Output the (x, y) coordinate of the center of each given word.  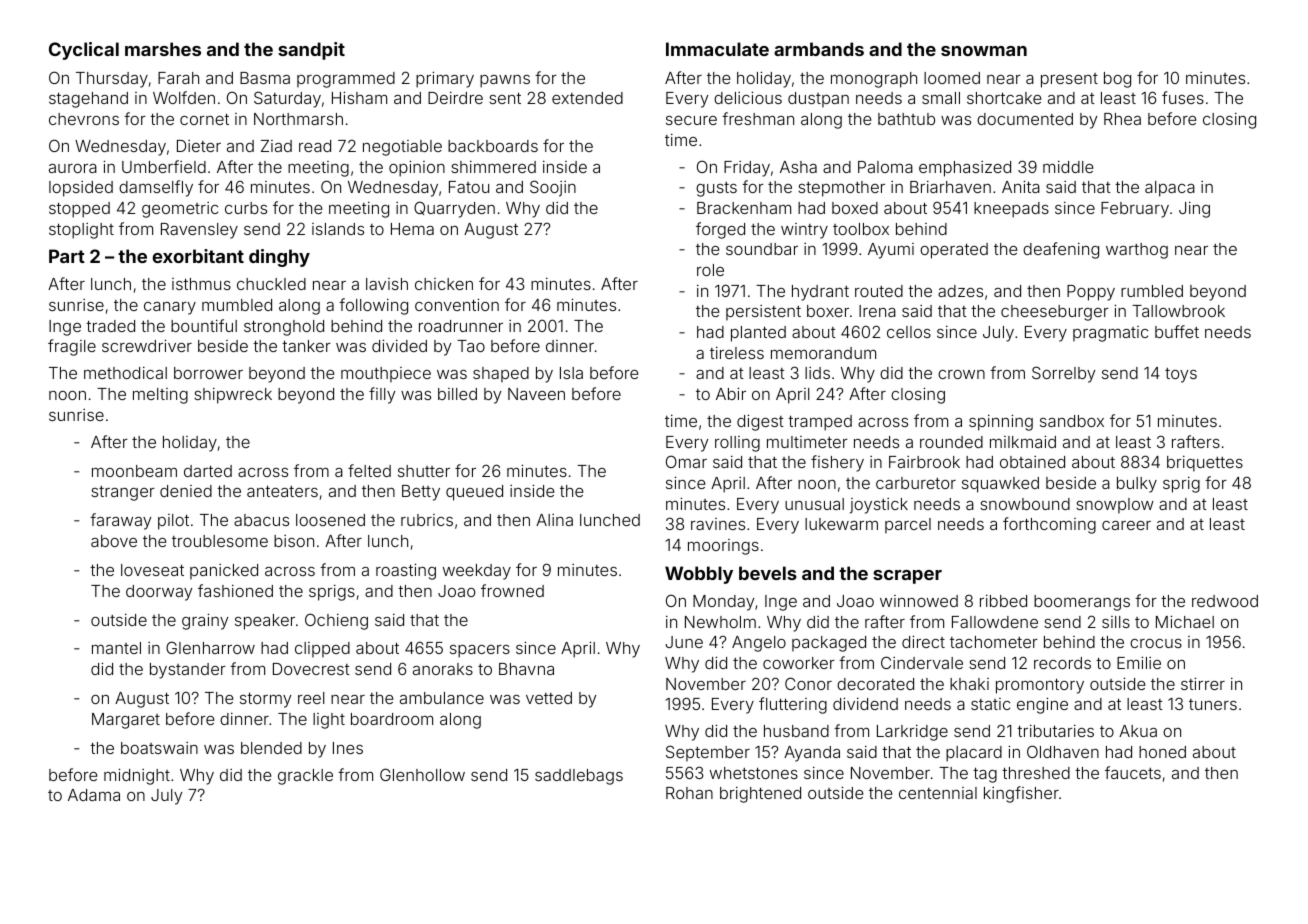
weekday (477, 572)
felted (369, 470)
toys (1181, 375)
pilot (173, 522)
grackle (305, 777)
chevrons (84, 119)
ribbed (1003, 601)
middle (1068, 167)
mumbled (237, 305)
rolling (737, 444)
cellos (909, 332)
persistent (763, 312)
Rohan (689, 793)
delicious (748, 97)
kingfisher (1021, 794)
